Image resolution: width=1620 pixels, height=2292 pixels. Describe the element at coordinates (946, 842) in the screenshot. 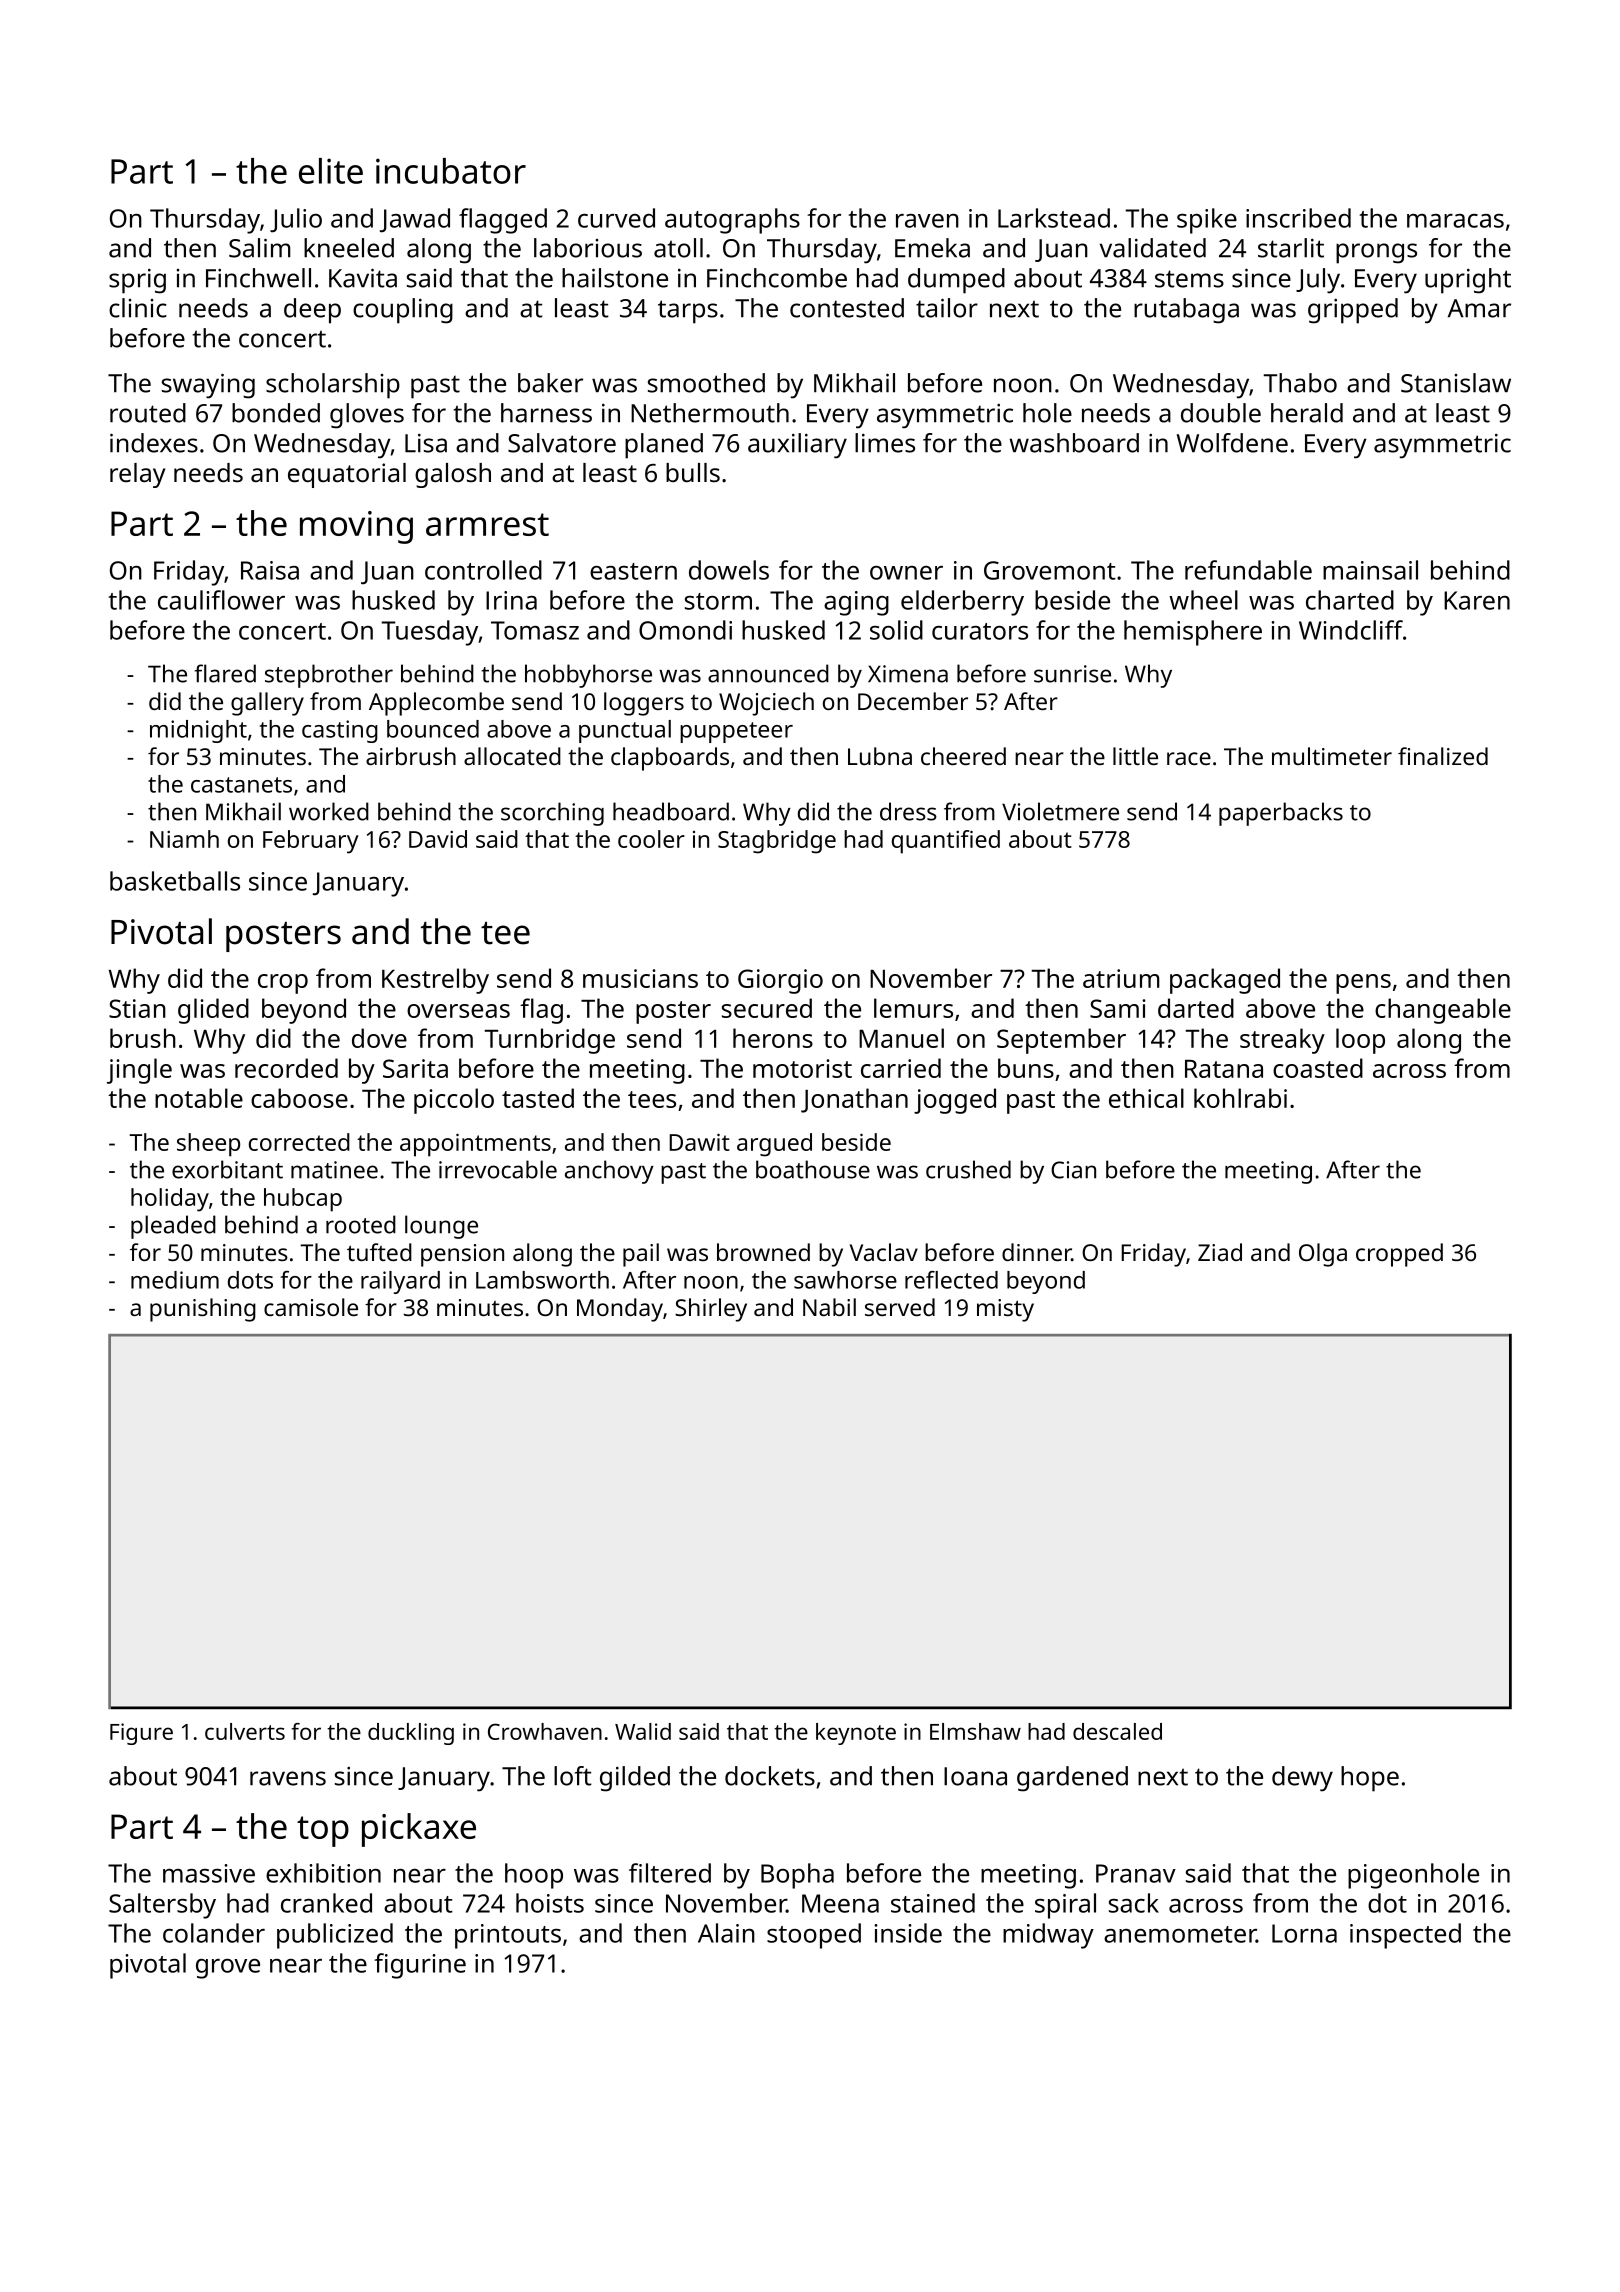

I see `quantified` at that location.
